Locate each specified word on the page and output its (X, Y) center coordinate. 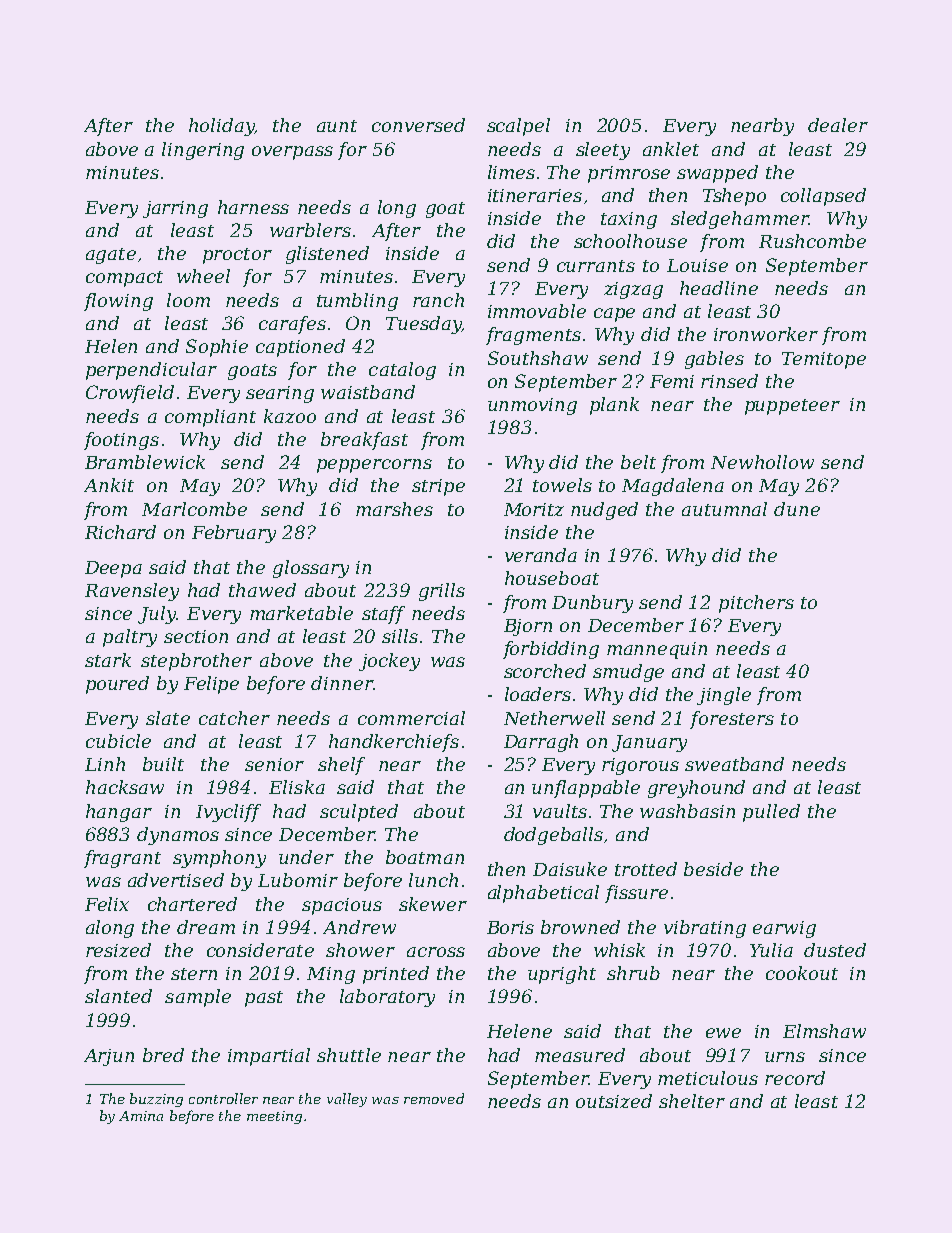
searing (280, 394)
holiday (222, 127)
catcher (234, 718)
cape (614, 315)
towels (562, 485)
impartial (269, 1057)
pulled (771, 813)
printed (396, 975)
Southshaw (538, 358)
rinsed (729, 381)
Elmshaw (824, 1031)
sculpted (359, 813)
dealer (838, 125)
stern (194, 974)
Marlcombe (194, 509)
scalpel (518, 127)
